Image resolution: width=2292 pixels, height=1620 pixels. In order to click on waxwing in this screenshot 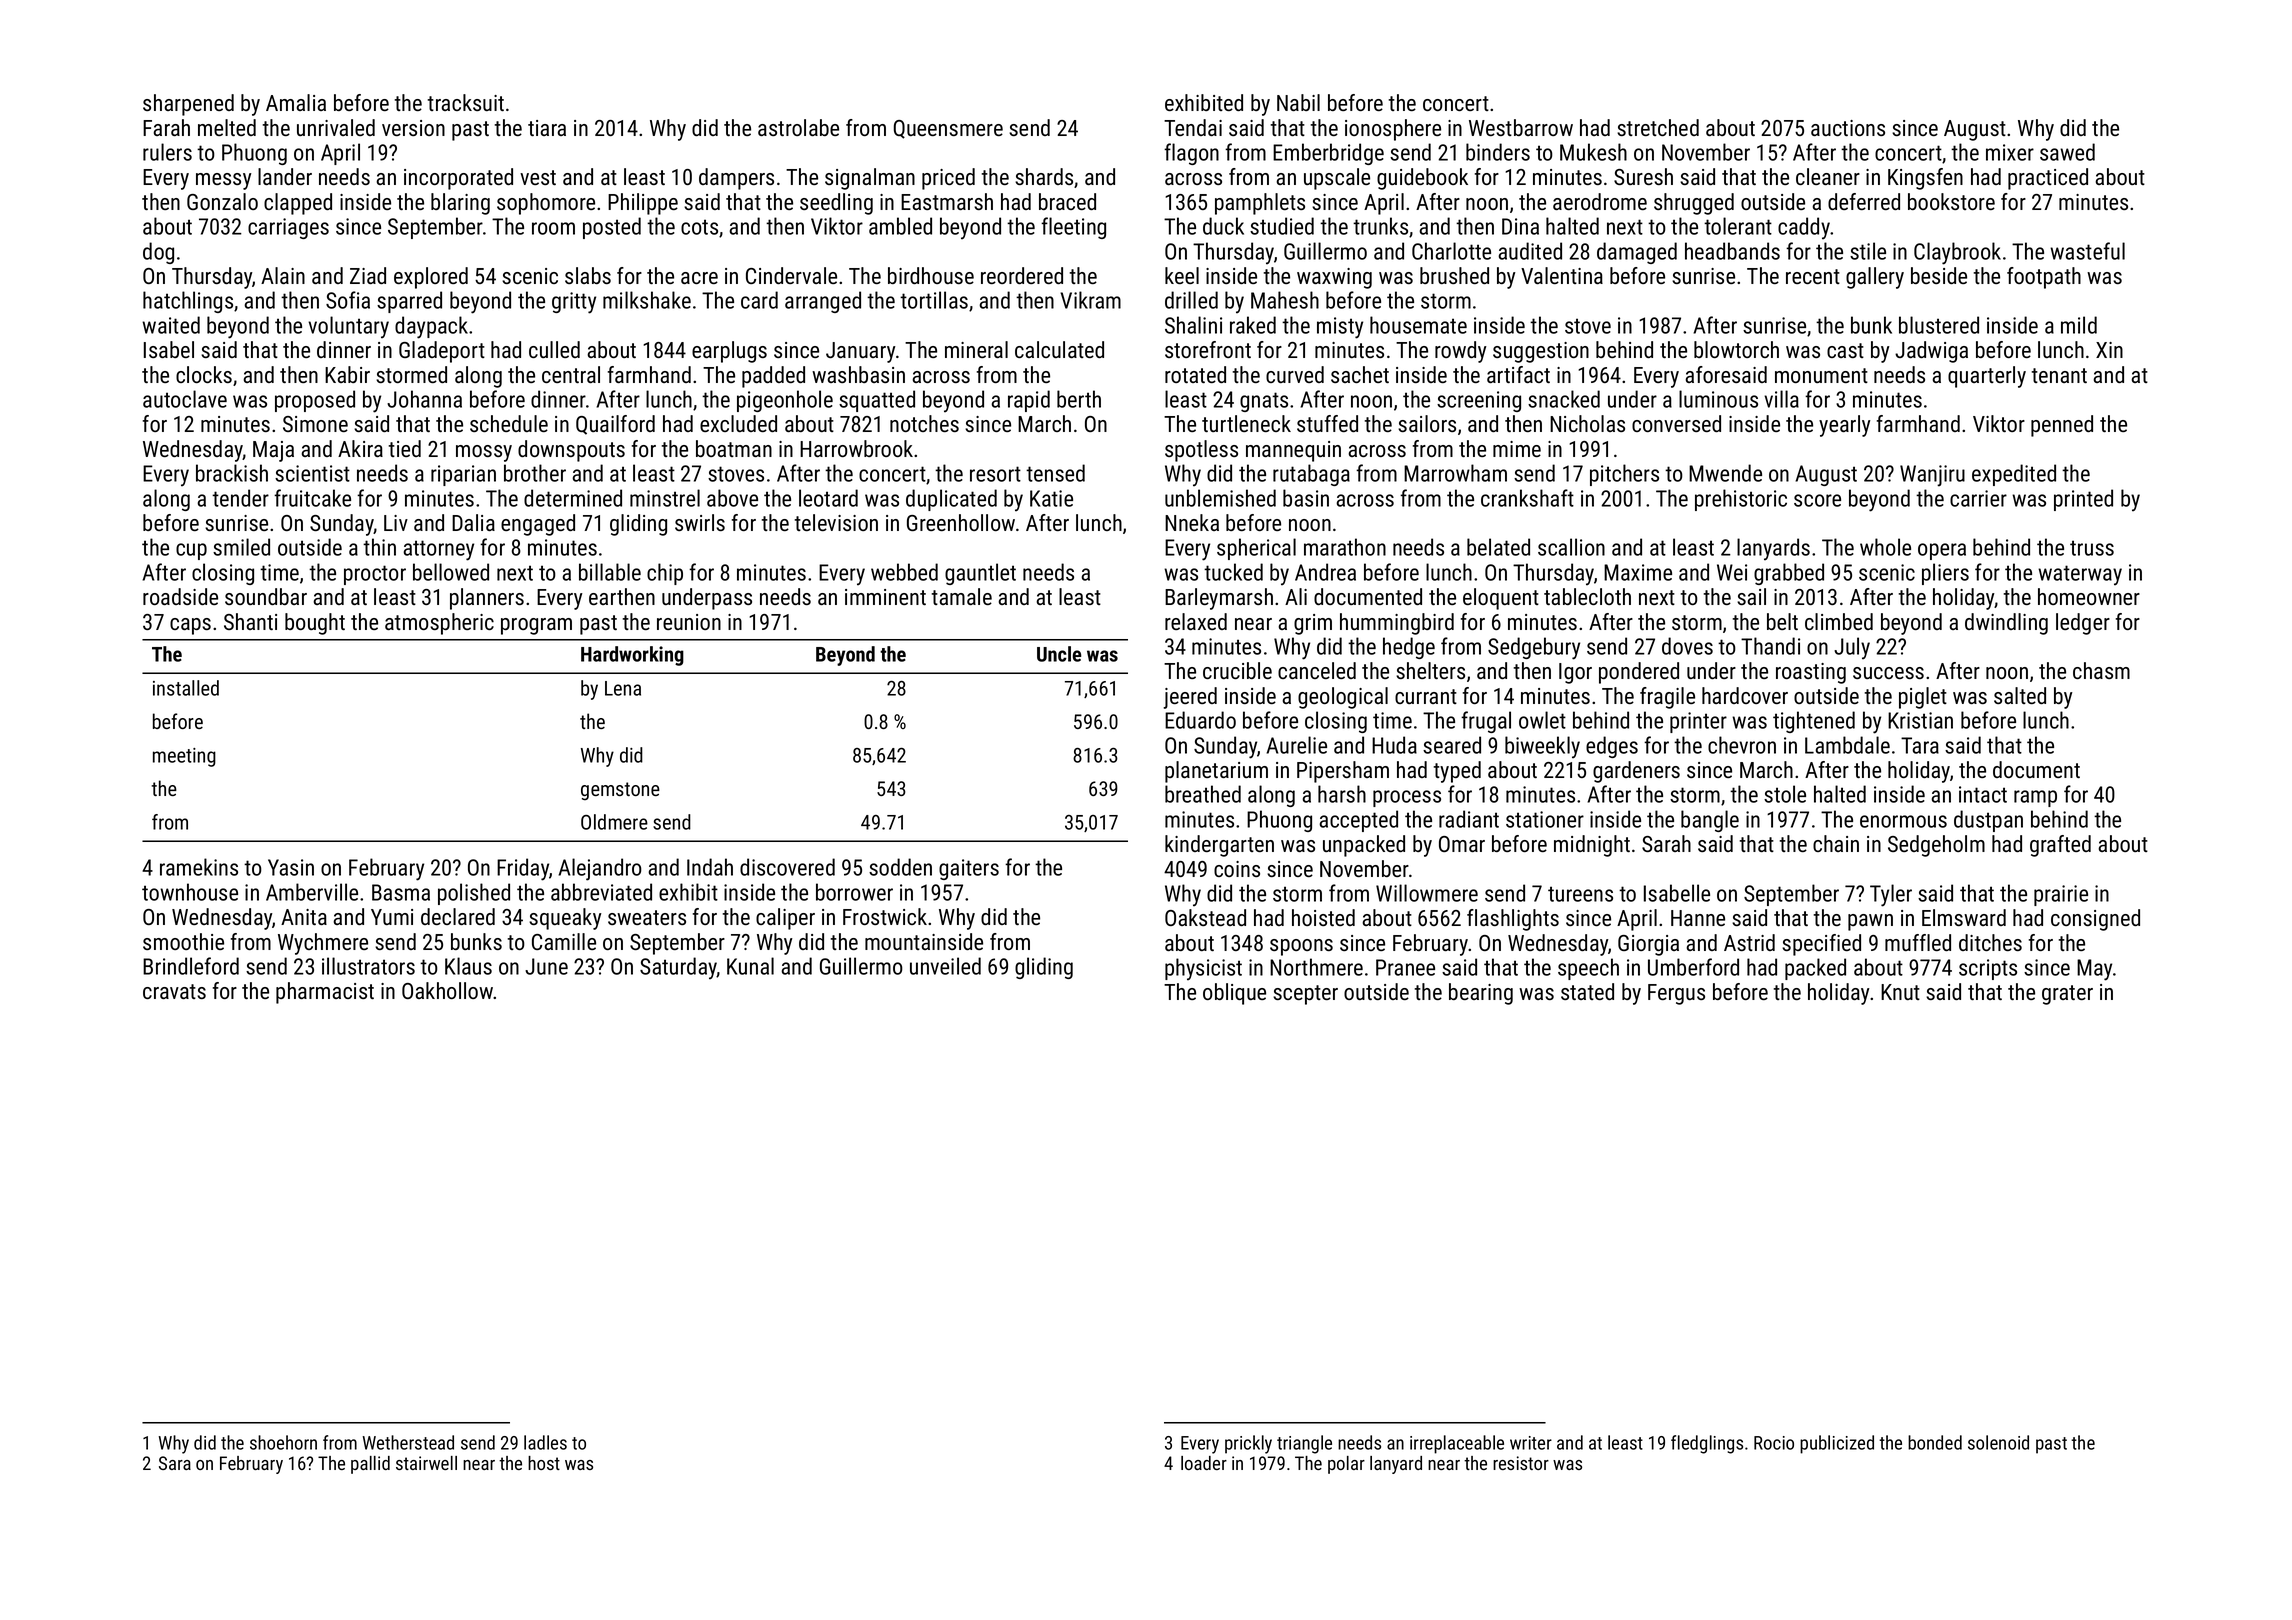, I will do `click(1334, 278)`.
